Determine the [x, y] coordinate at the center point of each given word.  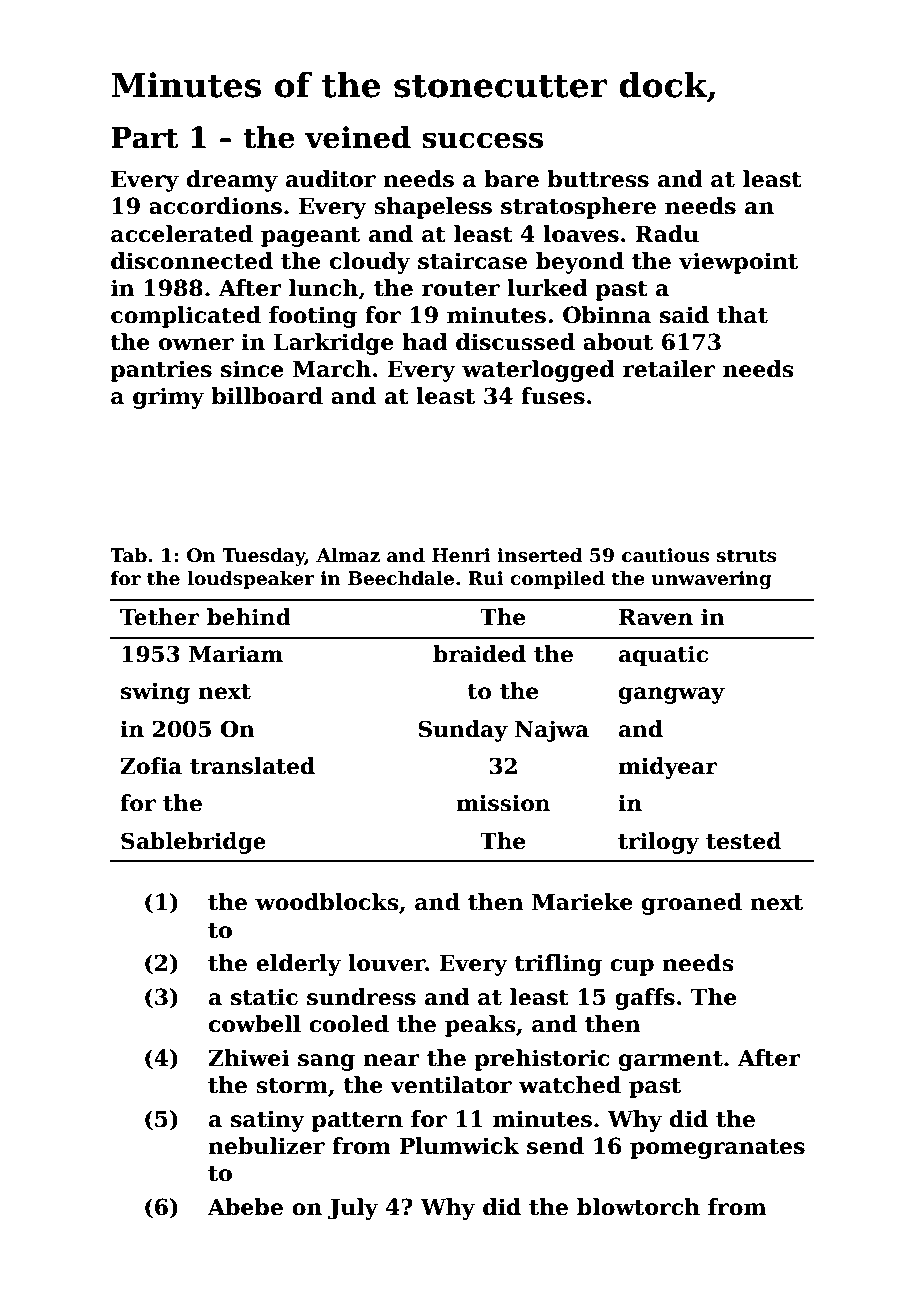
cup [632, 967]
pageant [310, 237]
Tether [159, 617]
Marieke [582, 902]
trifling [558, 965]
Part [144, 138]
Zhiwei [248, 1058]
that [742, 315]
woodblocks [326, 902]
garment [671, 1061]
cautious [665, 555]
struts [746, 556]
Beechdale [401, 578]
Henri [461, 555]
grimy [168, 398]
